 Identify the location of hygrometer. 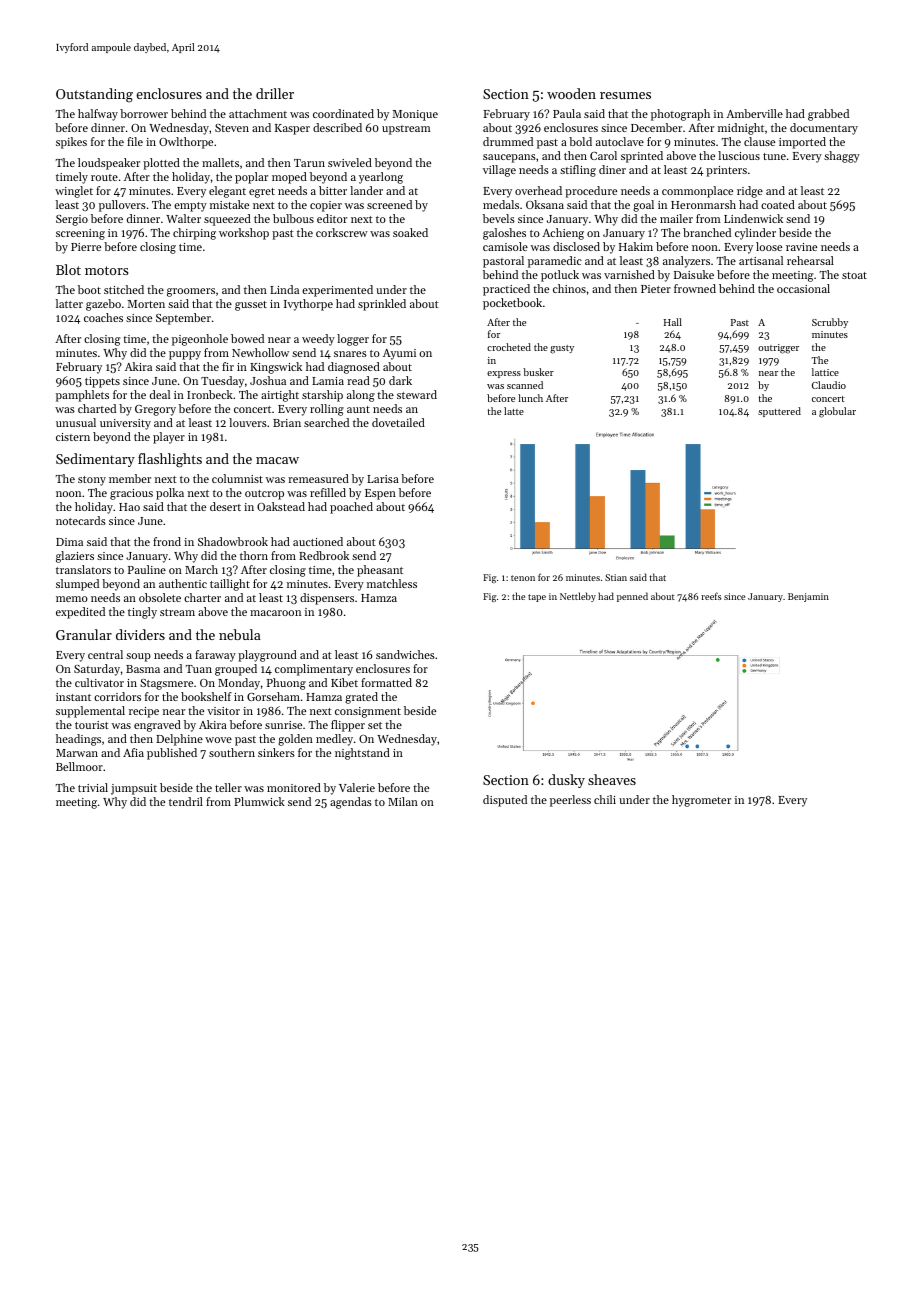
(701, 801).
